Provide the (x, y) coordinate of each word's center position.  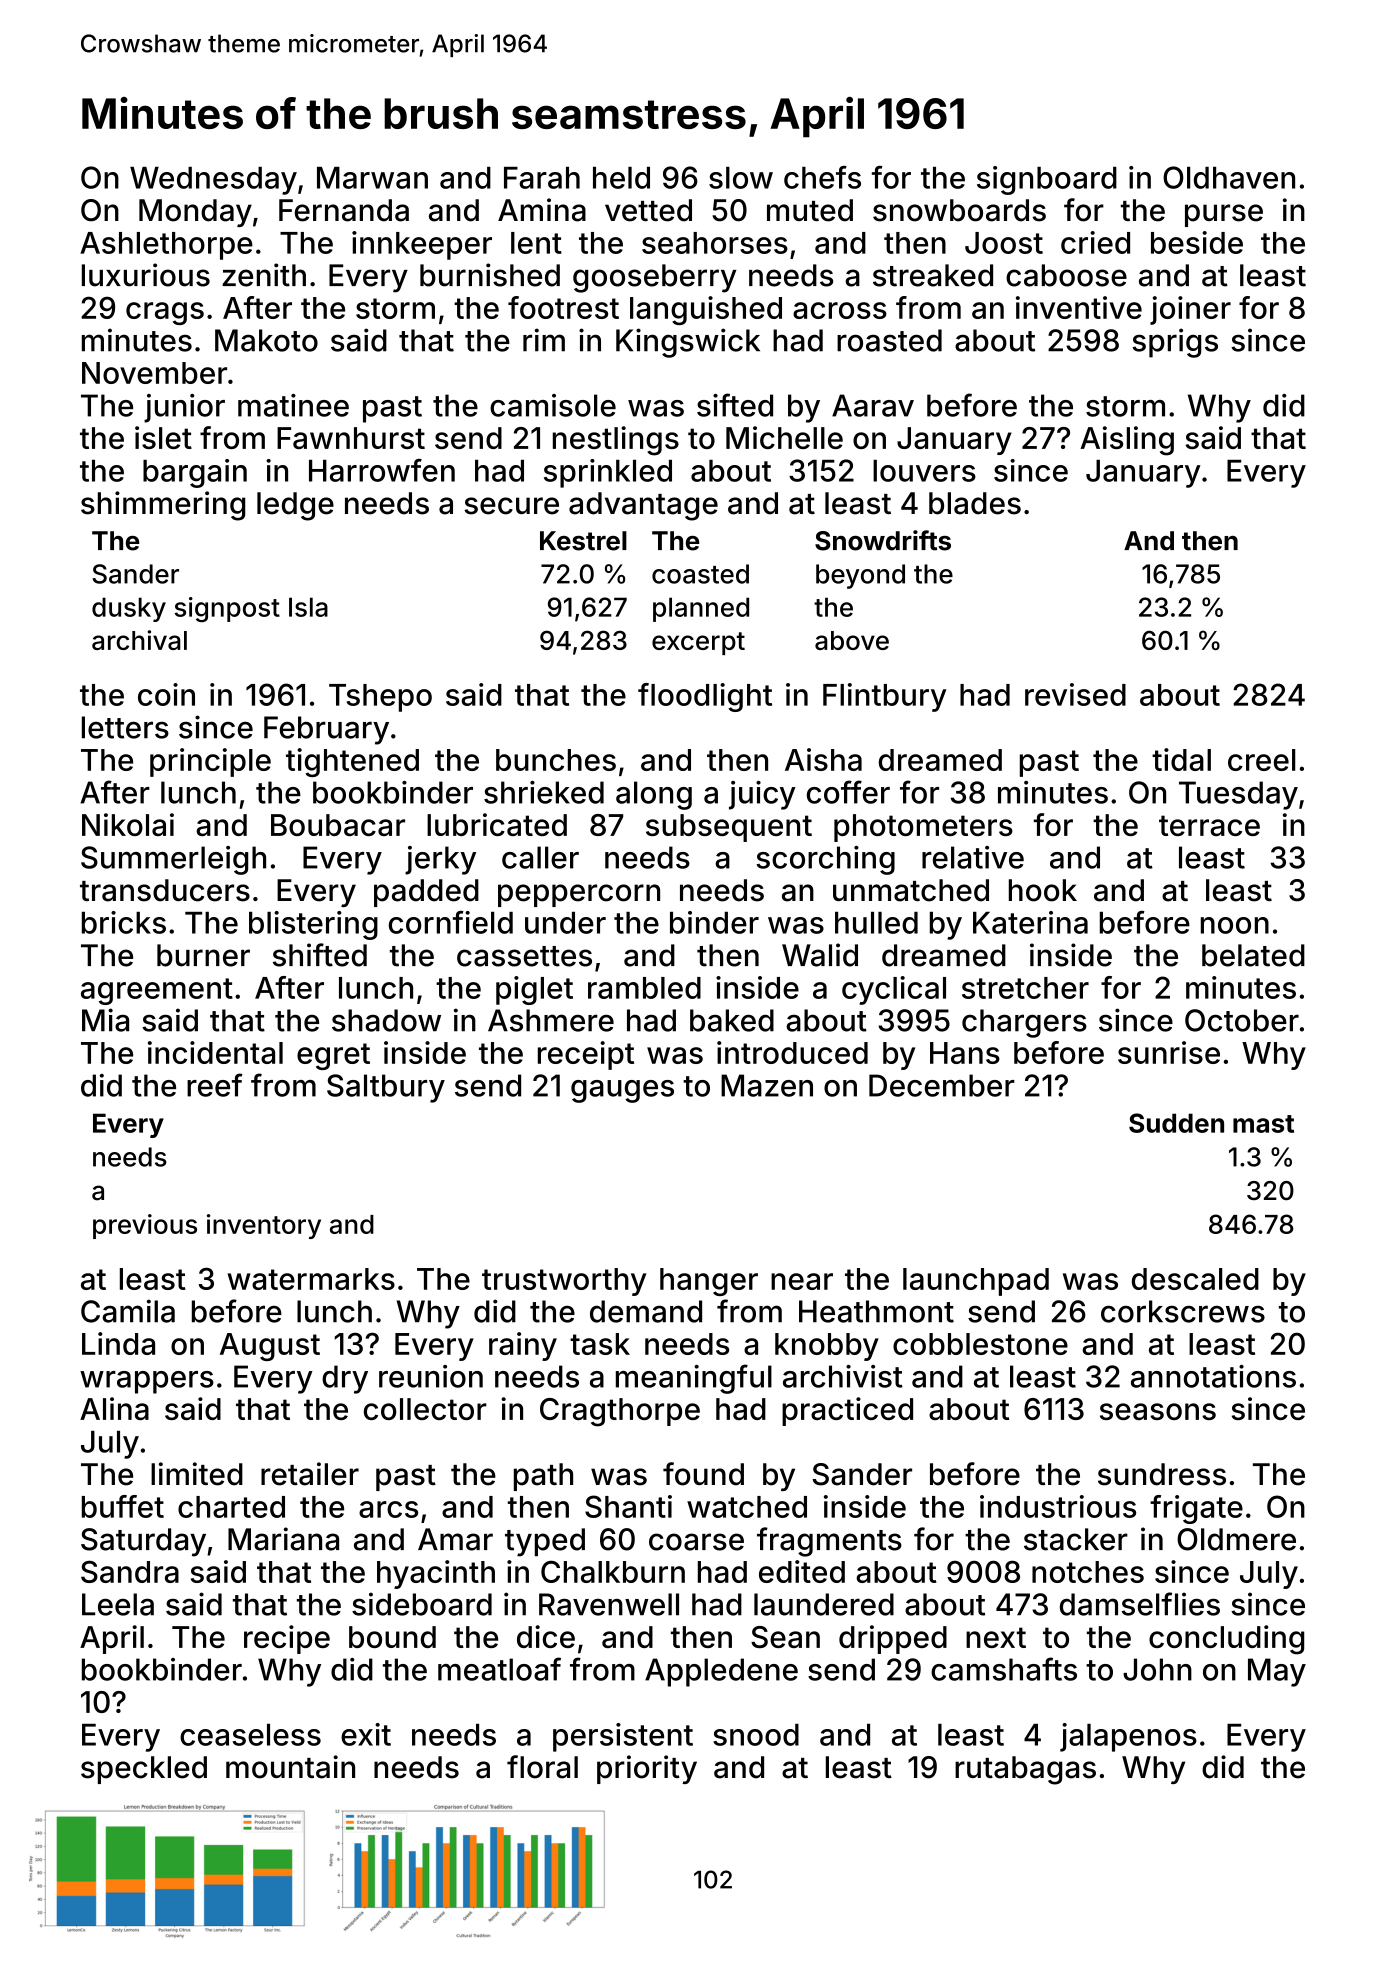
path (543, 1477)
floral (542, 1767)
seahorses (715, 243)
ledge (295, 506)
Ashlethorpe (166, 246)
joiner (1190, 310)
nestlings (616, 441)
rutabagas (1025, 1770)
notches (1088, 1572)
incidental (215, 1052)
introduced (792, 1052)
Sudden (1176, 1123)
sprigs (1175, 343)
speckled (144, 1770)
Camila (128, 1311)
